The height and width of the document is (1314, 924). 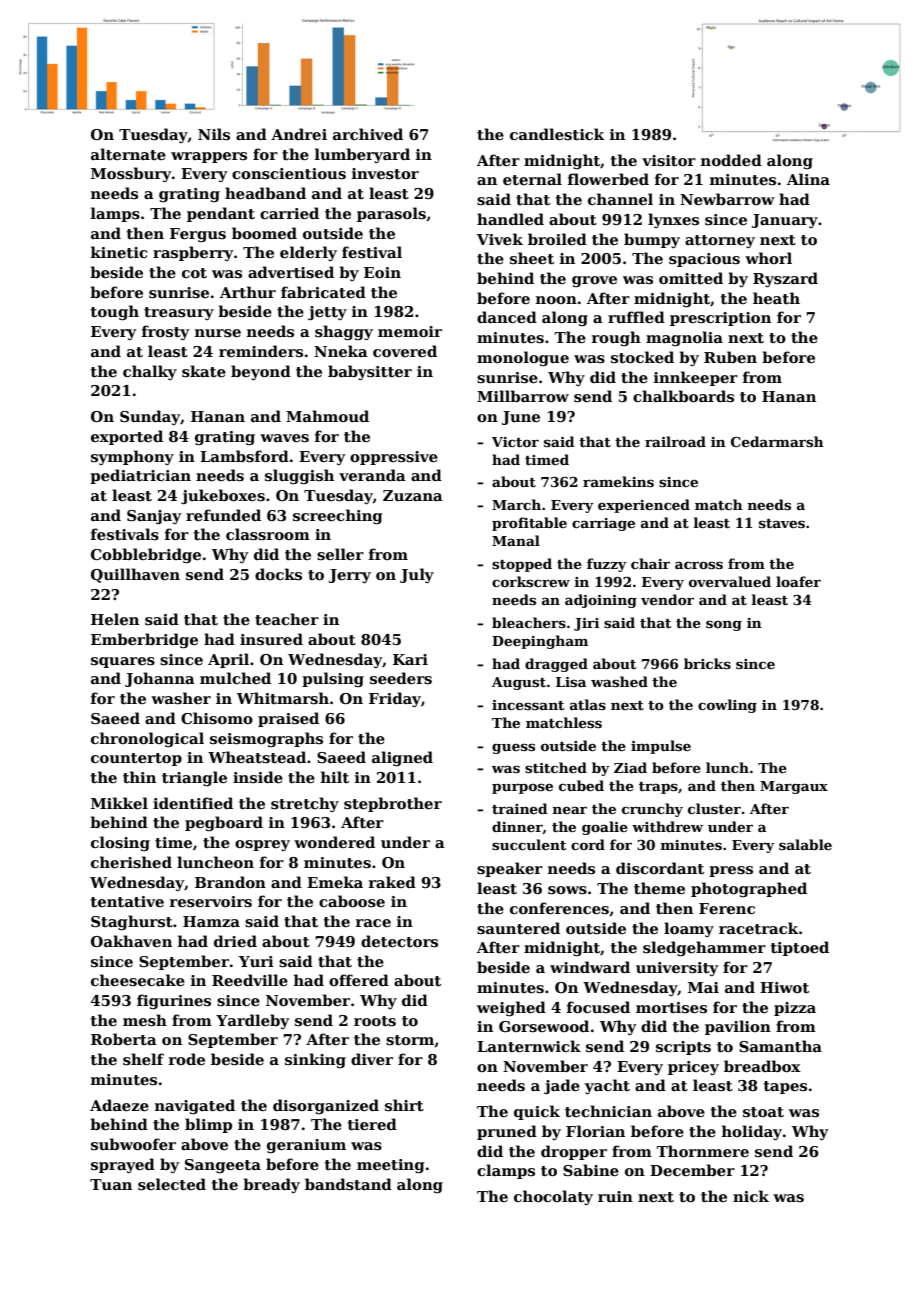 What do you see at coordinates (391, 1166) in the document?
I see `meeting` at bounding box center [391, 1166].
